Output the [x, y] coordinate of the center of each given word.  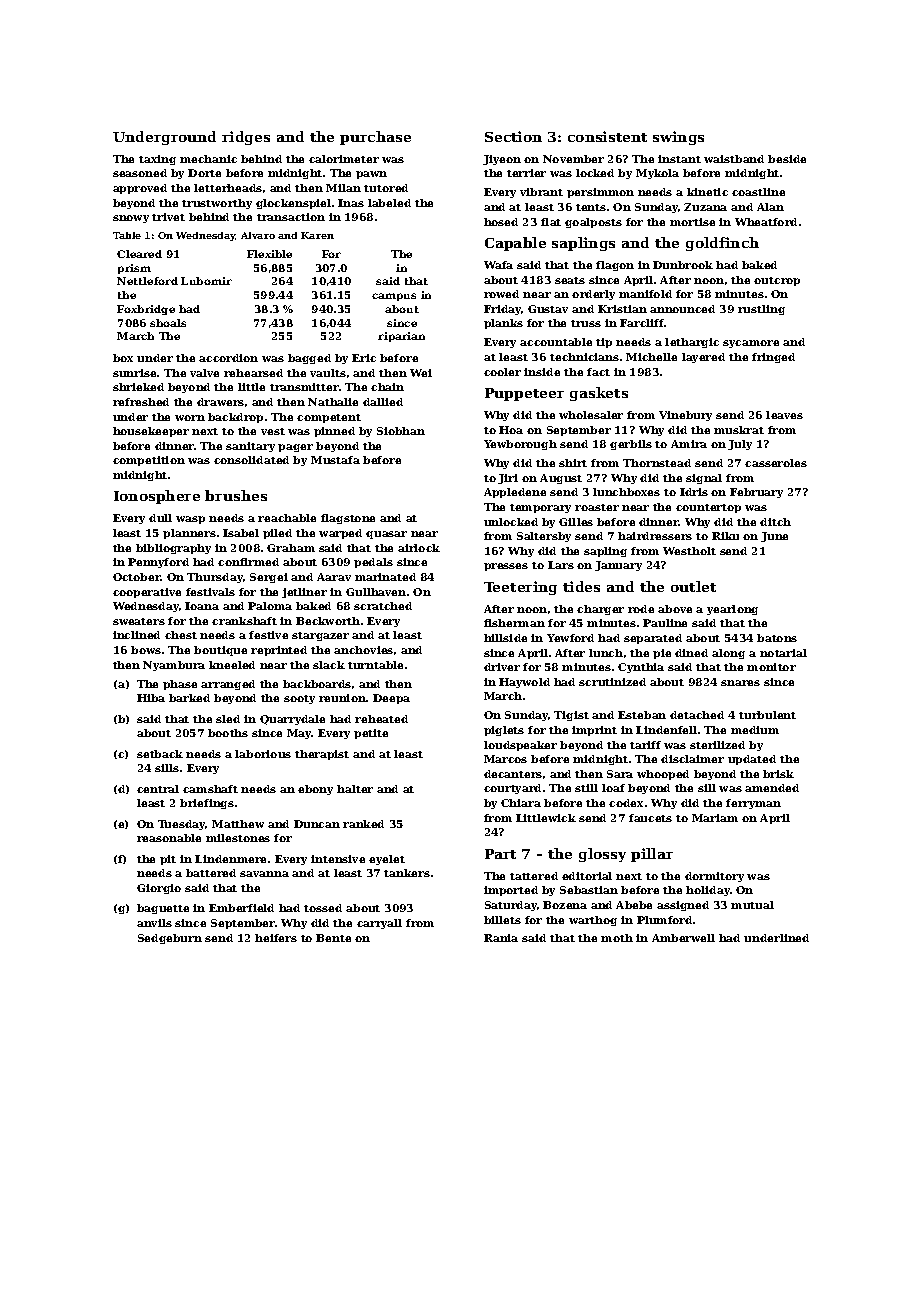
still [586, 788]
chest [181, 635]
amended [772, 788]
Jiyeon [502, 160]
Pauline [665, 623]
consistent [607, 136]
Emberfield [241, 908]
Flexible [269, 254]
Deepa [391, 699]
